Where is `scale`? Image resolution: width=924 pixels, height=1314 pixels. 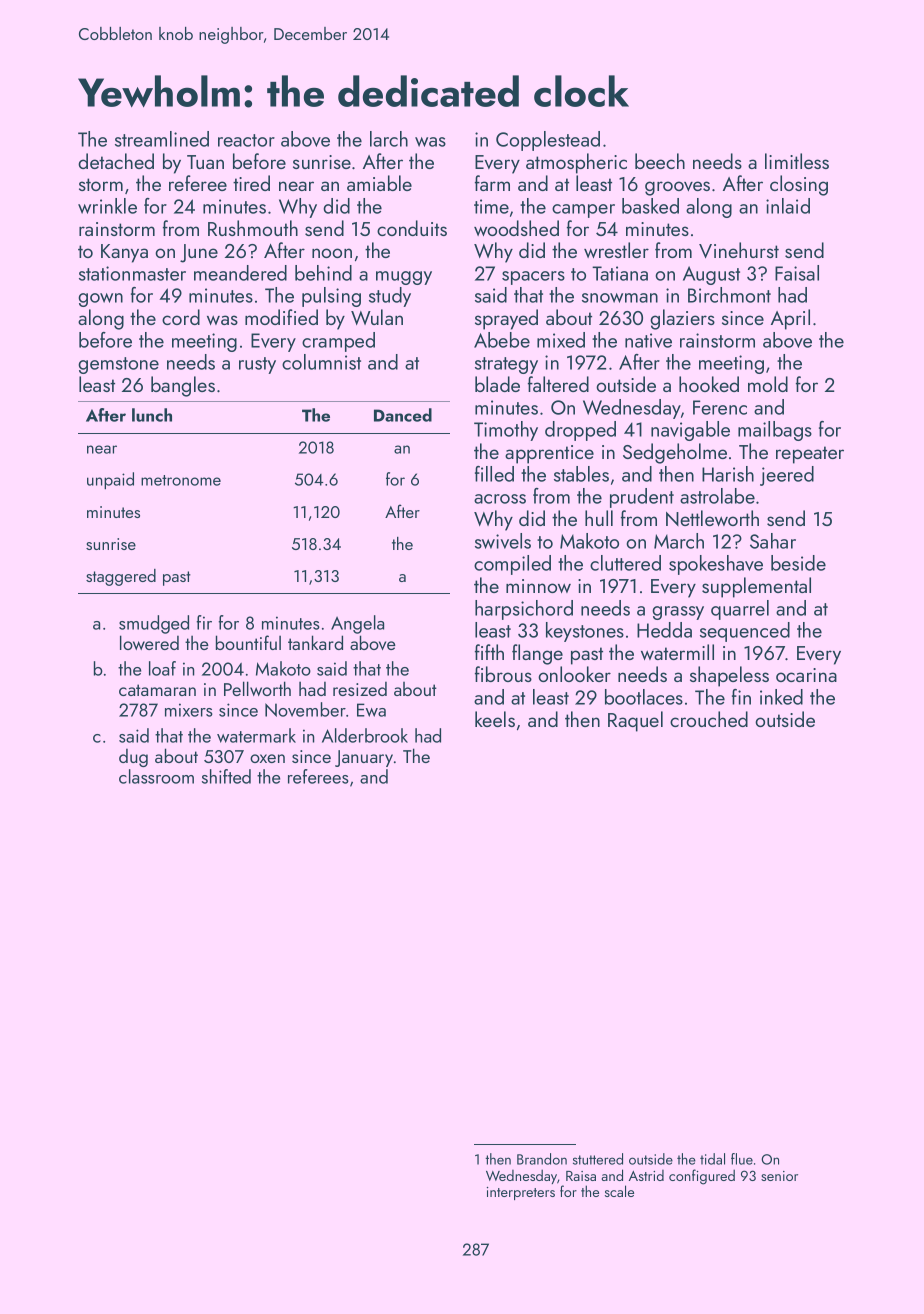
scale is located at coordinates (619, 1191).
